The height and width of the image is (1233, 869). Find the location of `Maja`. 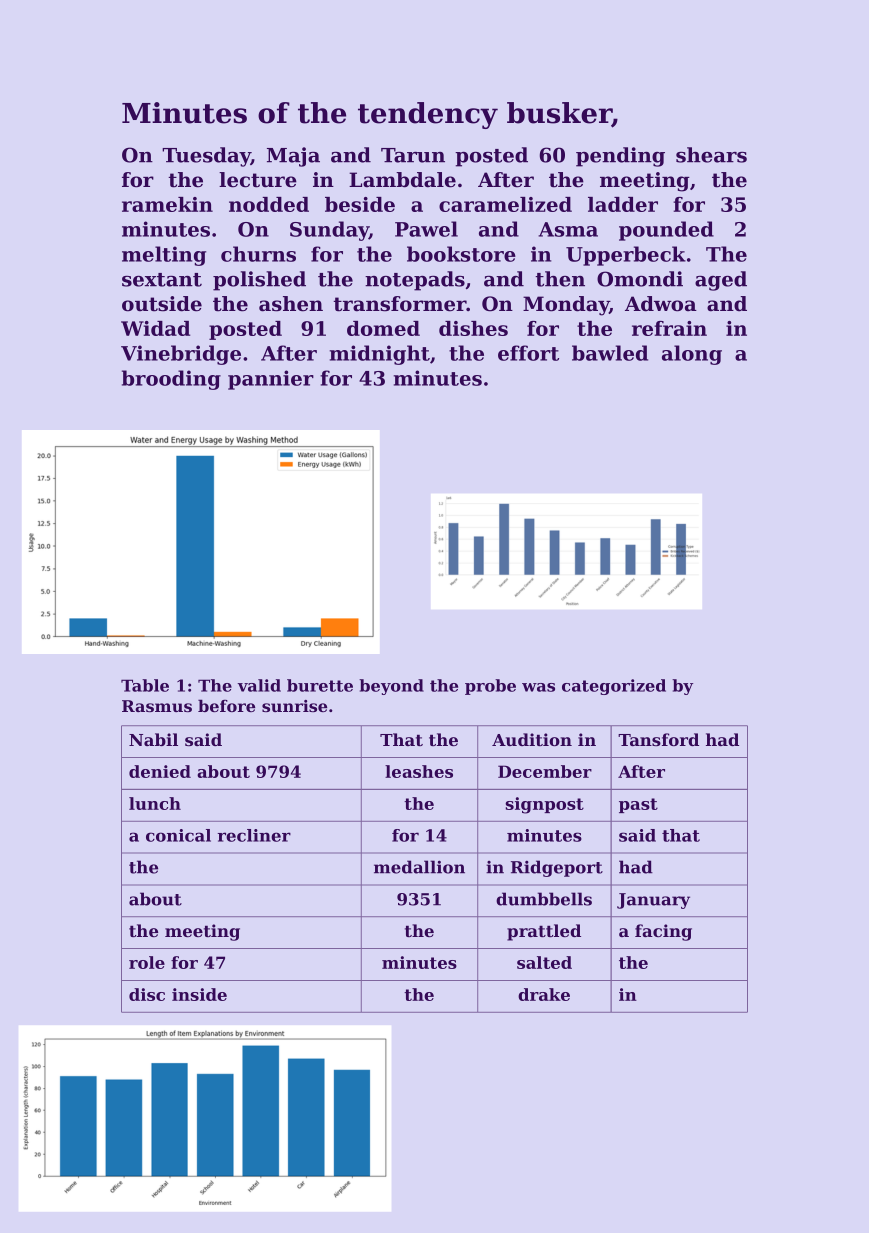

Maja is located at coordinates (293, 157).
